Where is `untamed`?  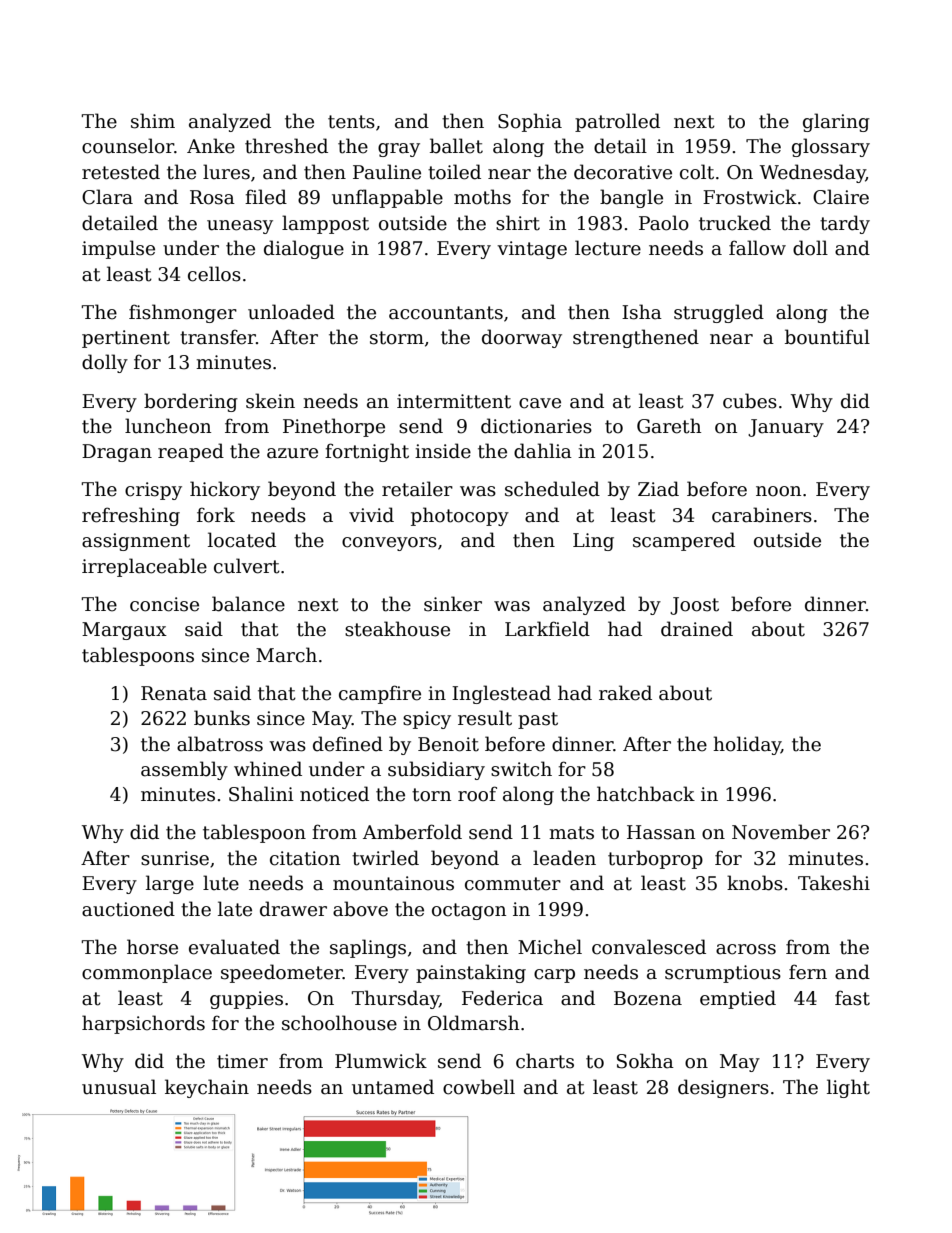
untamed is located at coordinates (393, 1087).
